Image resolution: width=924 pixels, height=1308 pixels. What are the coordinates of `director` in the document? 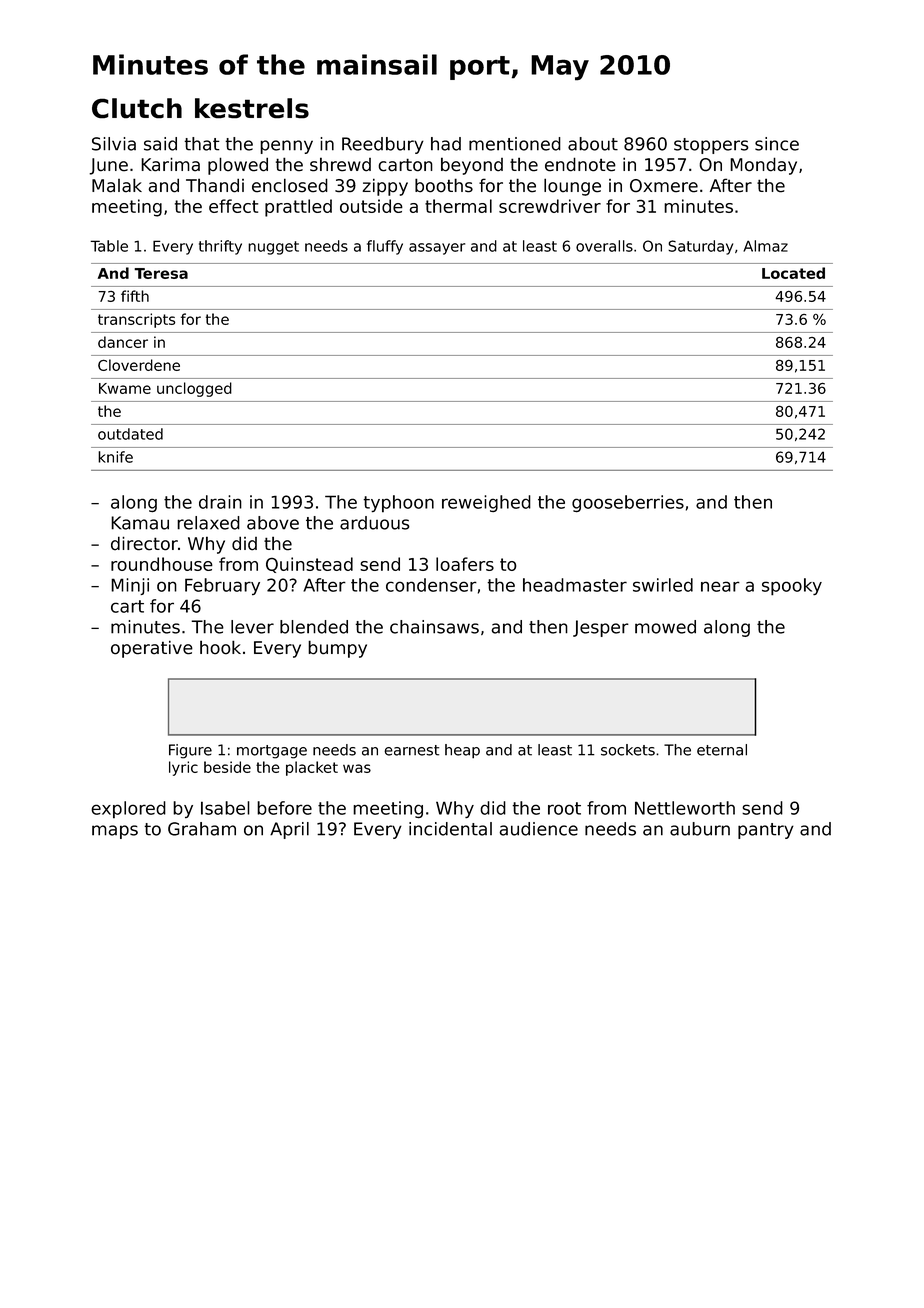 It's located at (144, 543).
